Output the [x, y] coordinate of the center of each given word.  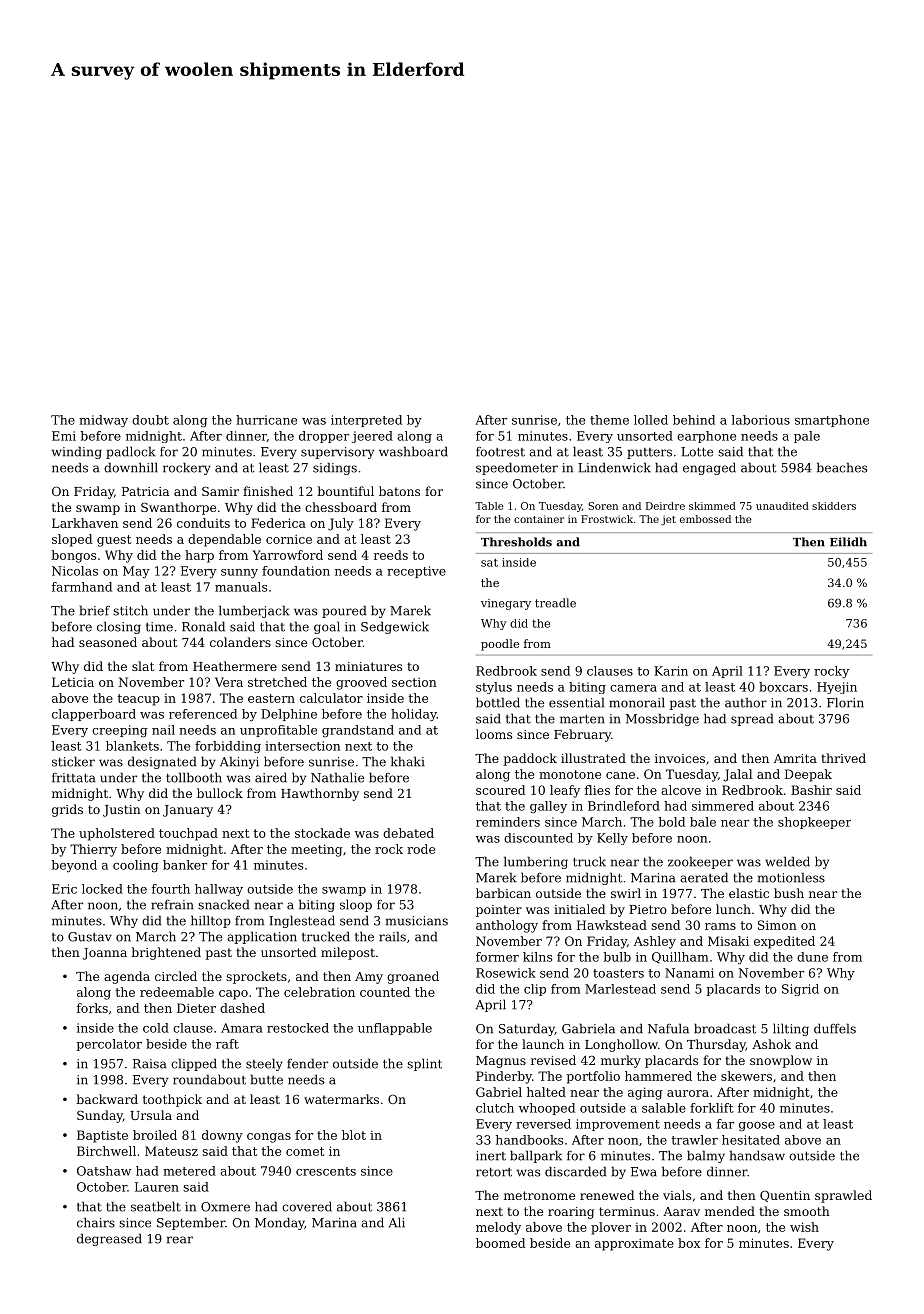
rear [180, 1240]
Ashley [655, 942]
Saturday [527, 1029]
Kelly [612, 839]
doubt [150, 420]
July [341, 524]
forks [92, 1008]
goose [757, 1126]
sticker [73, 761]
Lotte [697, 452]
